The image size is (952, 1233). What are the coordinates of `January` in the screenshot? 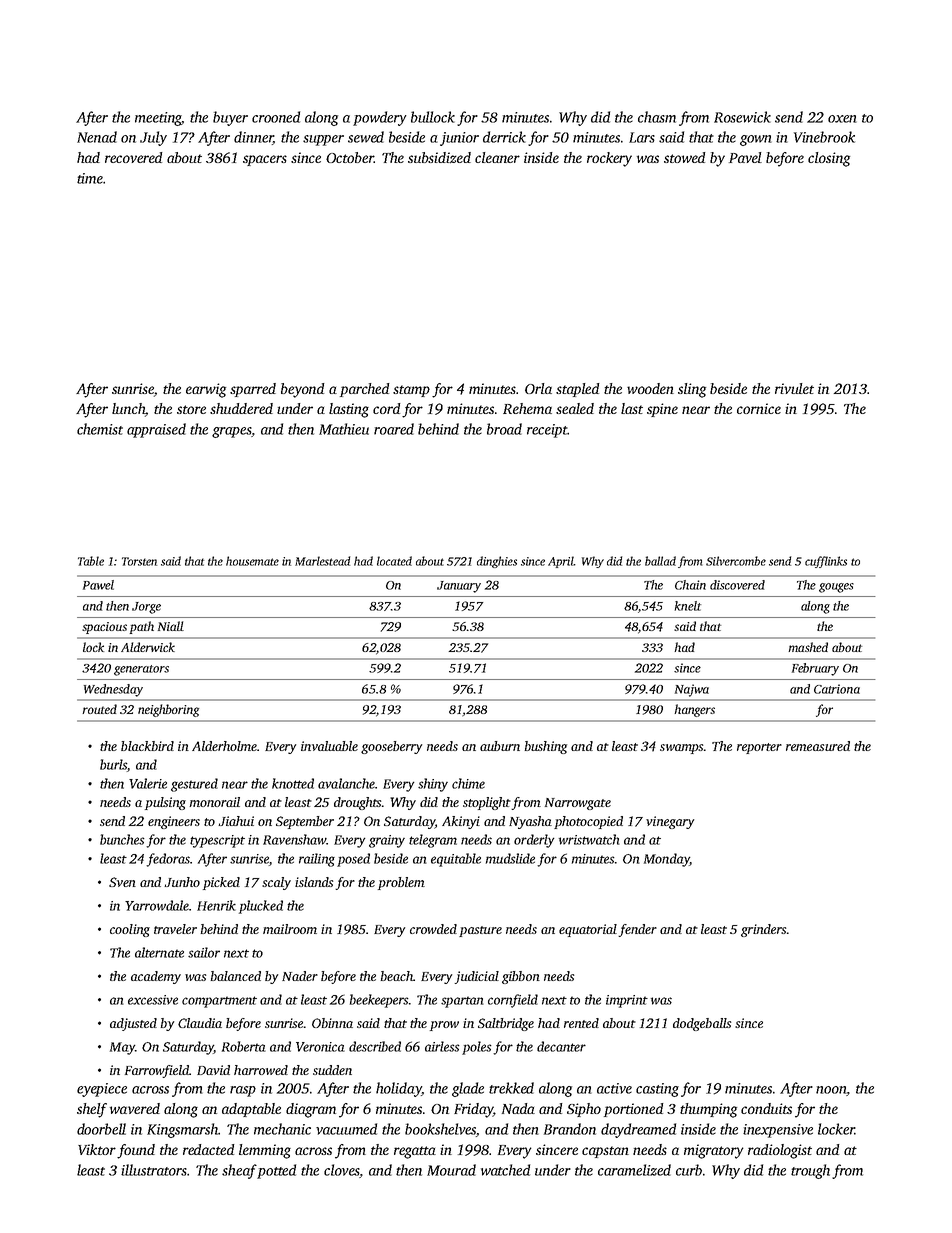 It's located at (459, 587).
